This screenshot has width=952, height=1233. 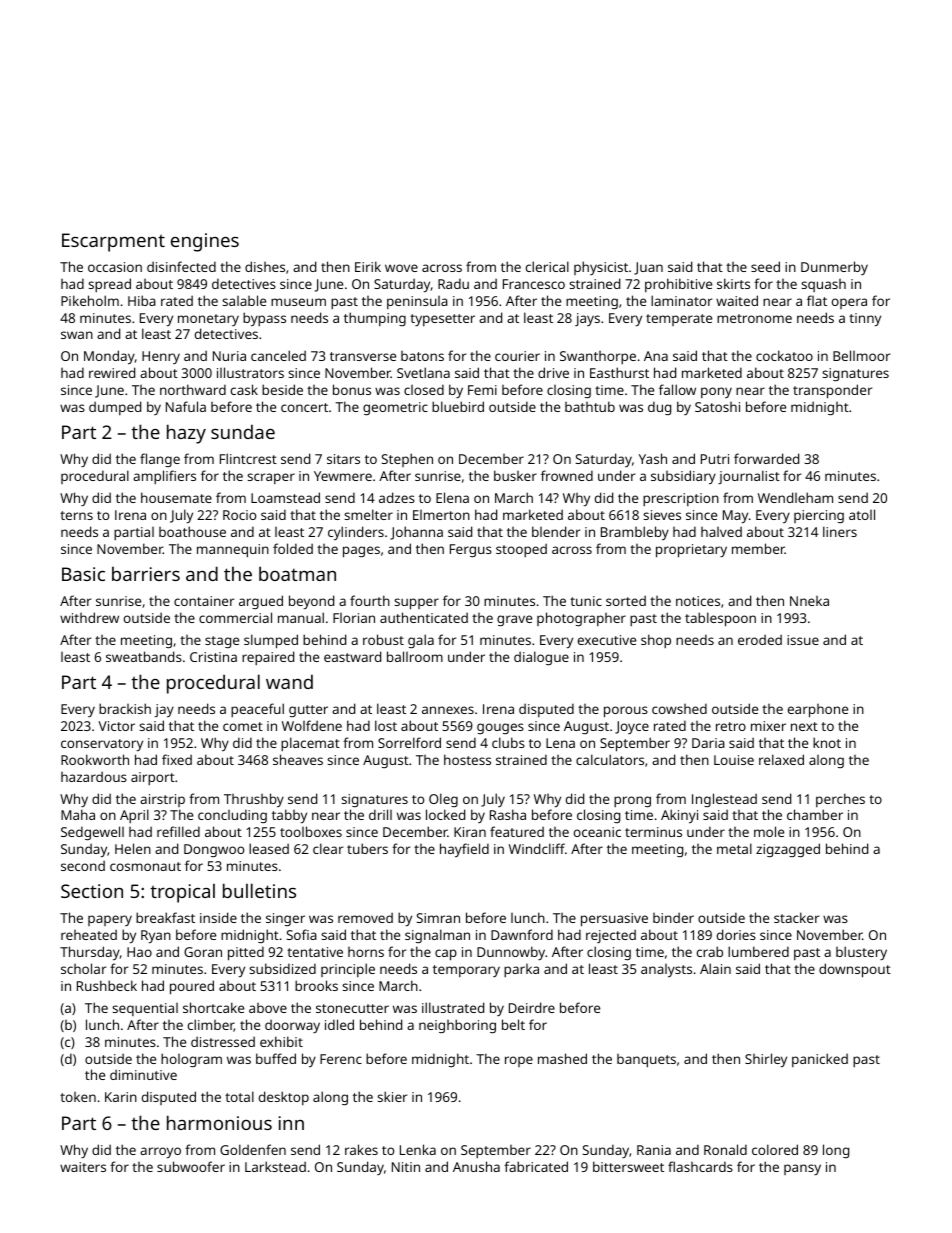 What do you see at coordinates (547, 266) in the screenshot?
I see `clerical` at bounding box center [547, 266].
